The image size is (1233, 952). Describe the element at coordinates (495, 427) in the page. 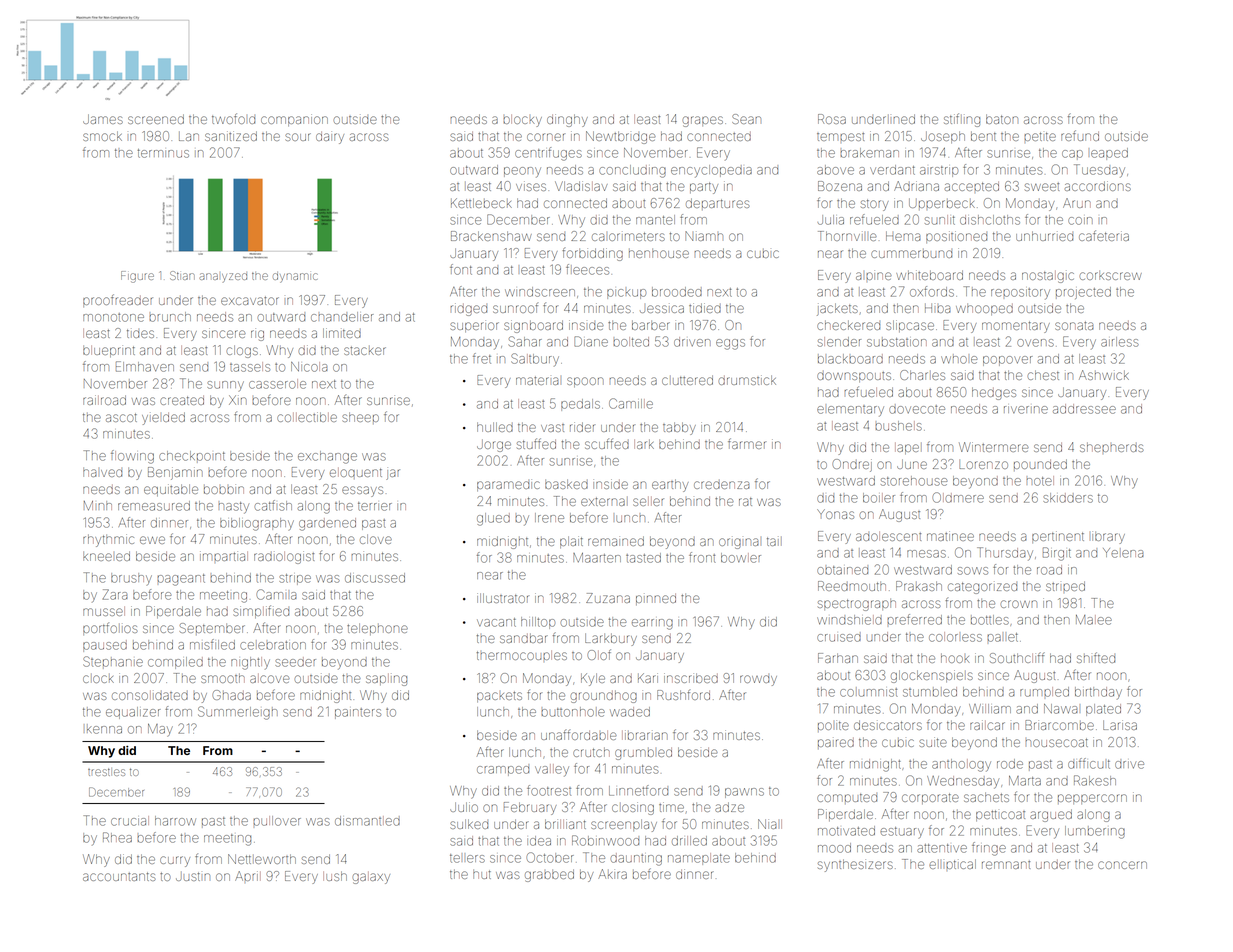

I see `hulled` at that location.
